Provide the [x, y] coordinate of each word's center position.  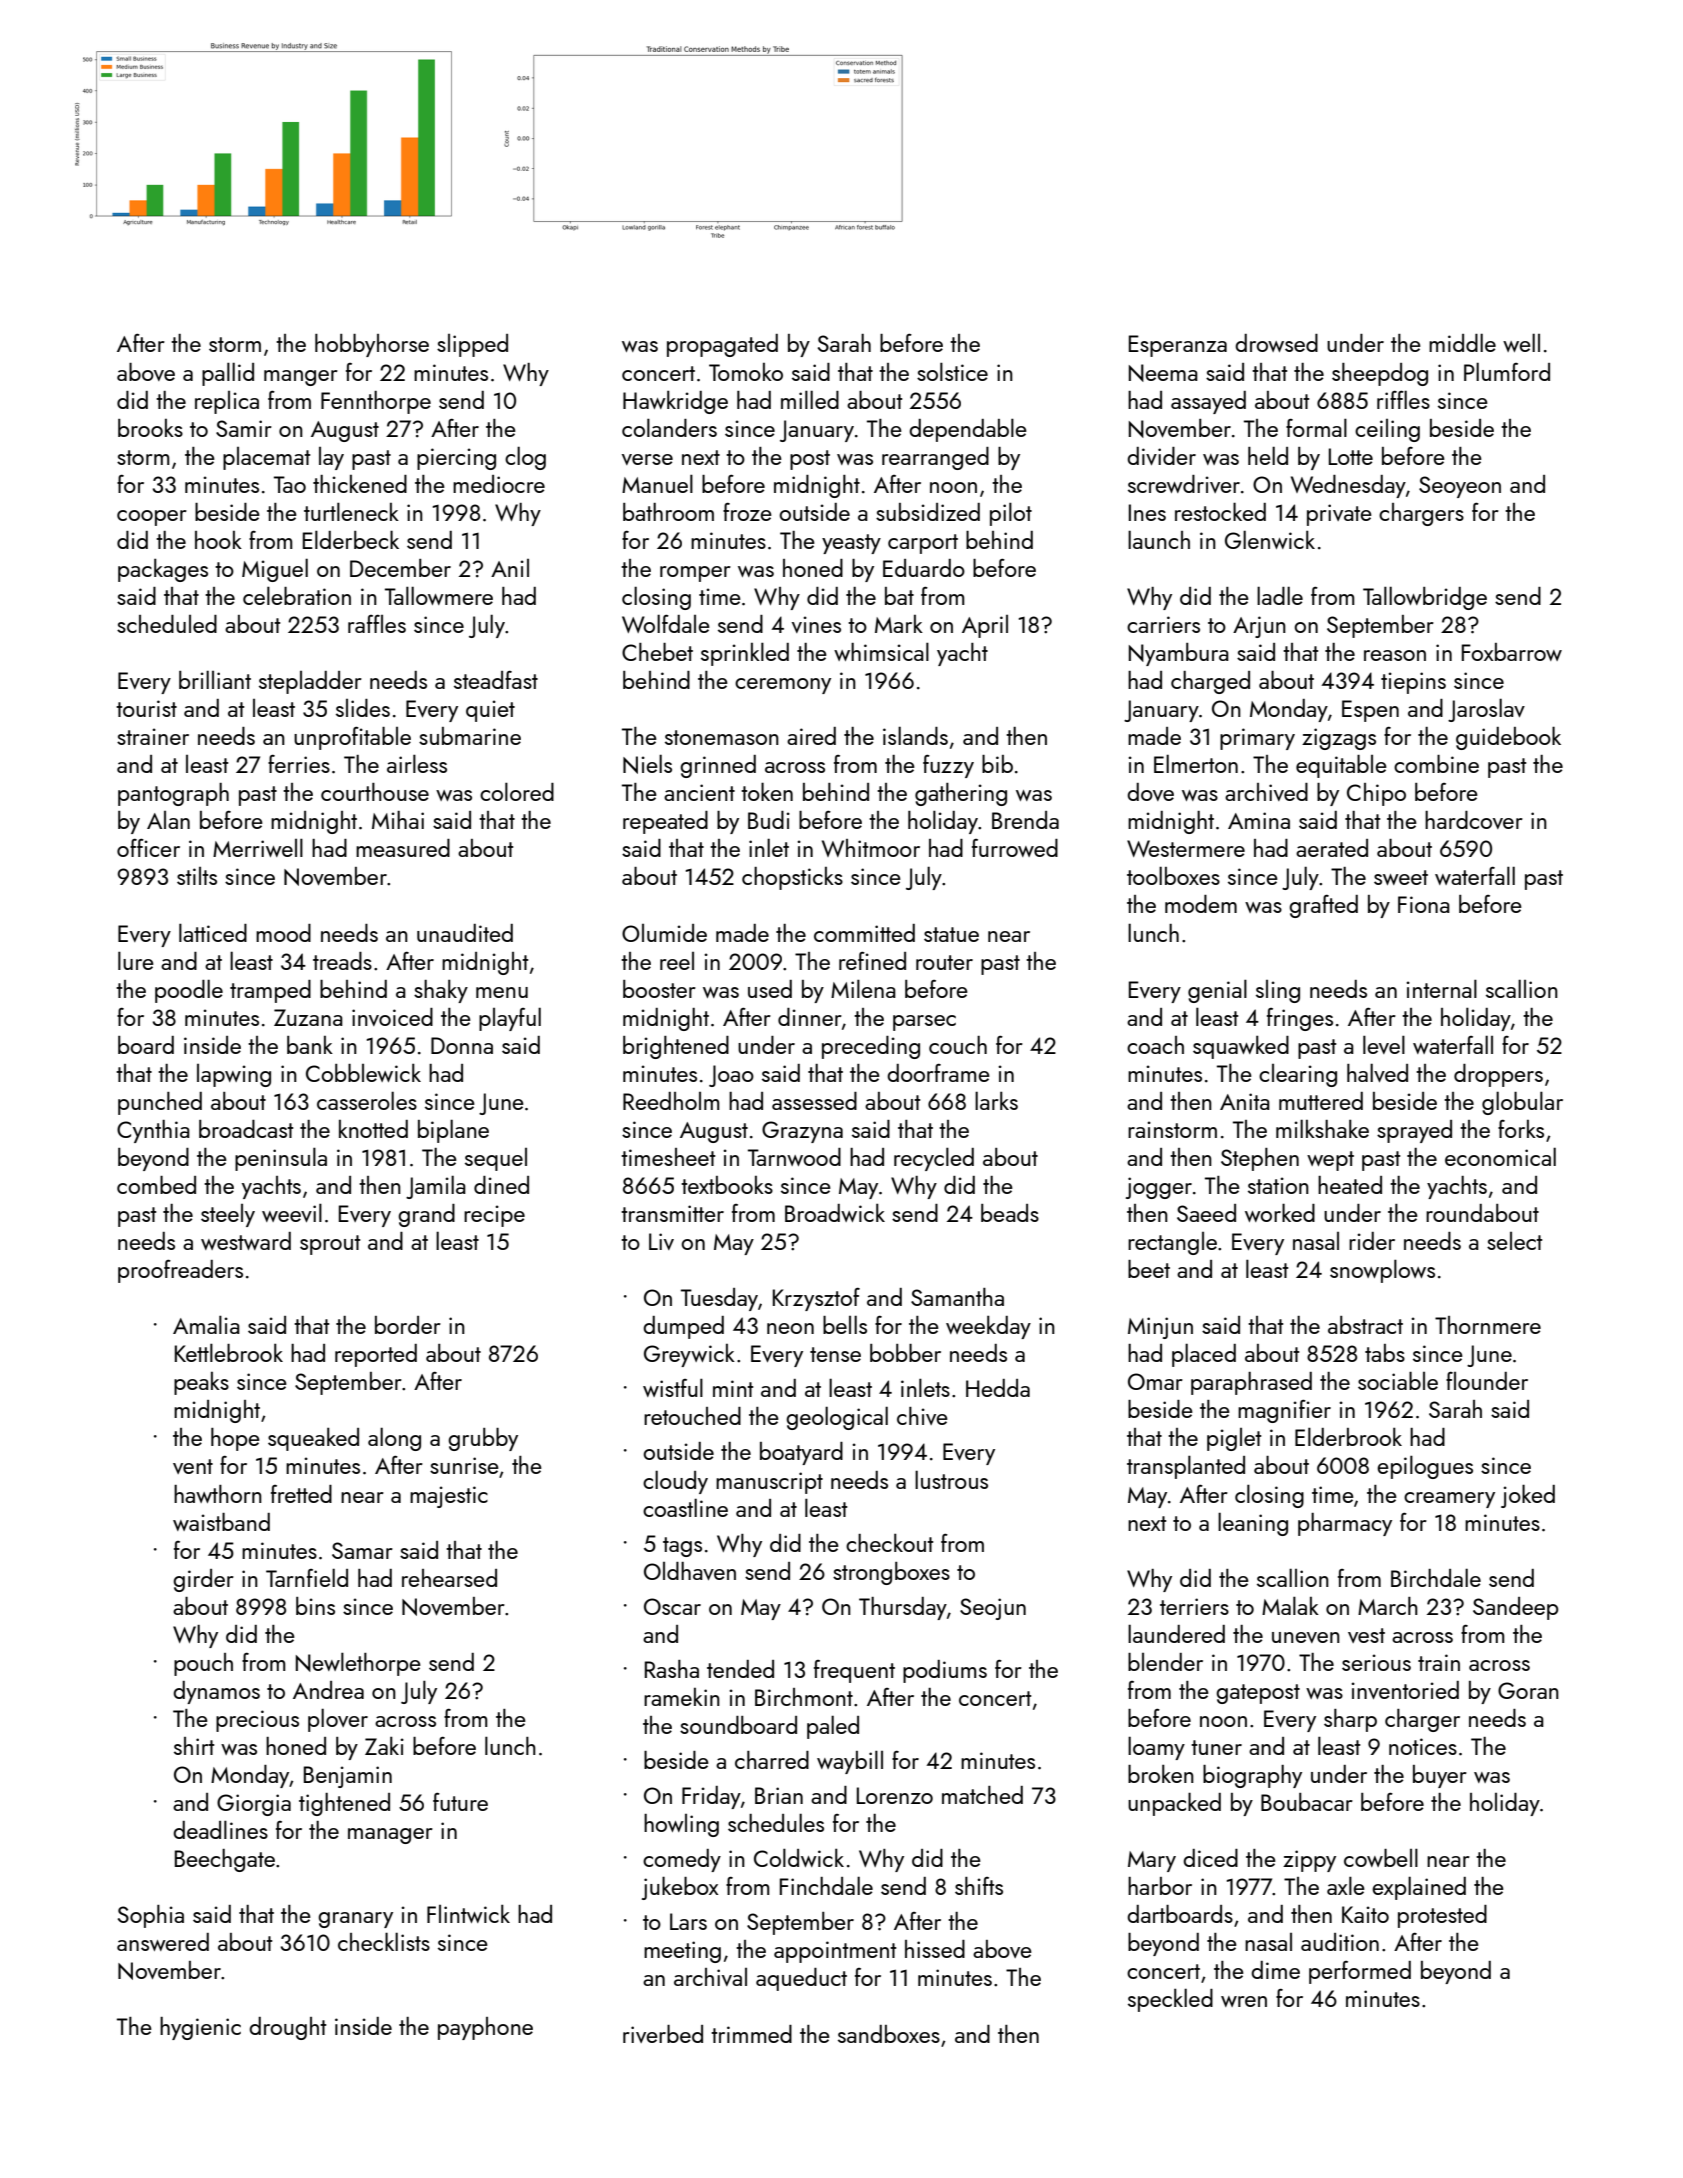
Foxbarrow [1512, 652]
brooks [150, 428]
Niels [647, 764]
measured [403, 848]
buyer [1440, 1776]
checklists [384, 1941]
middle [1462, 342]
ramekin [682, 1697]
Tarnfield [307, 1577]
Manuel [657, 483]
